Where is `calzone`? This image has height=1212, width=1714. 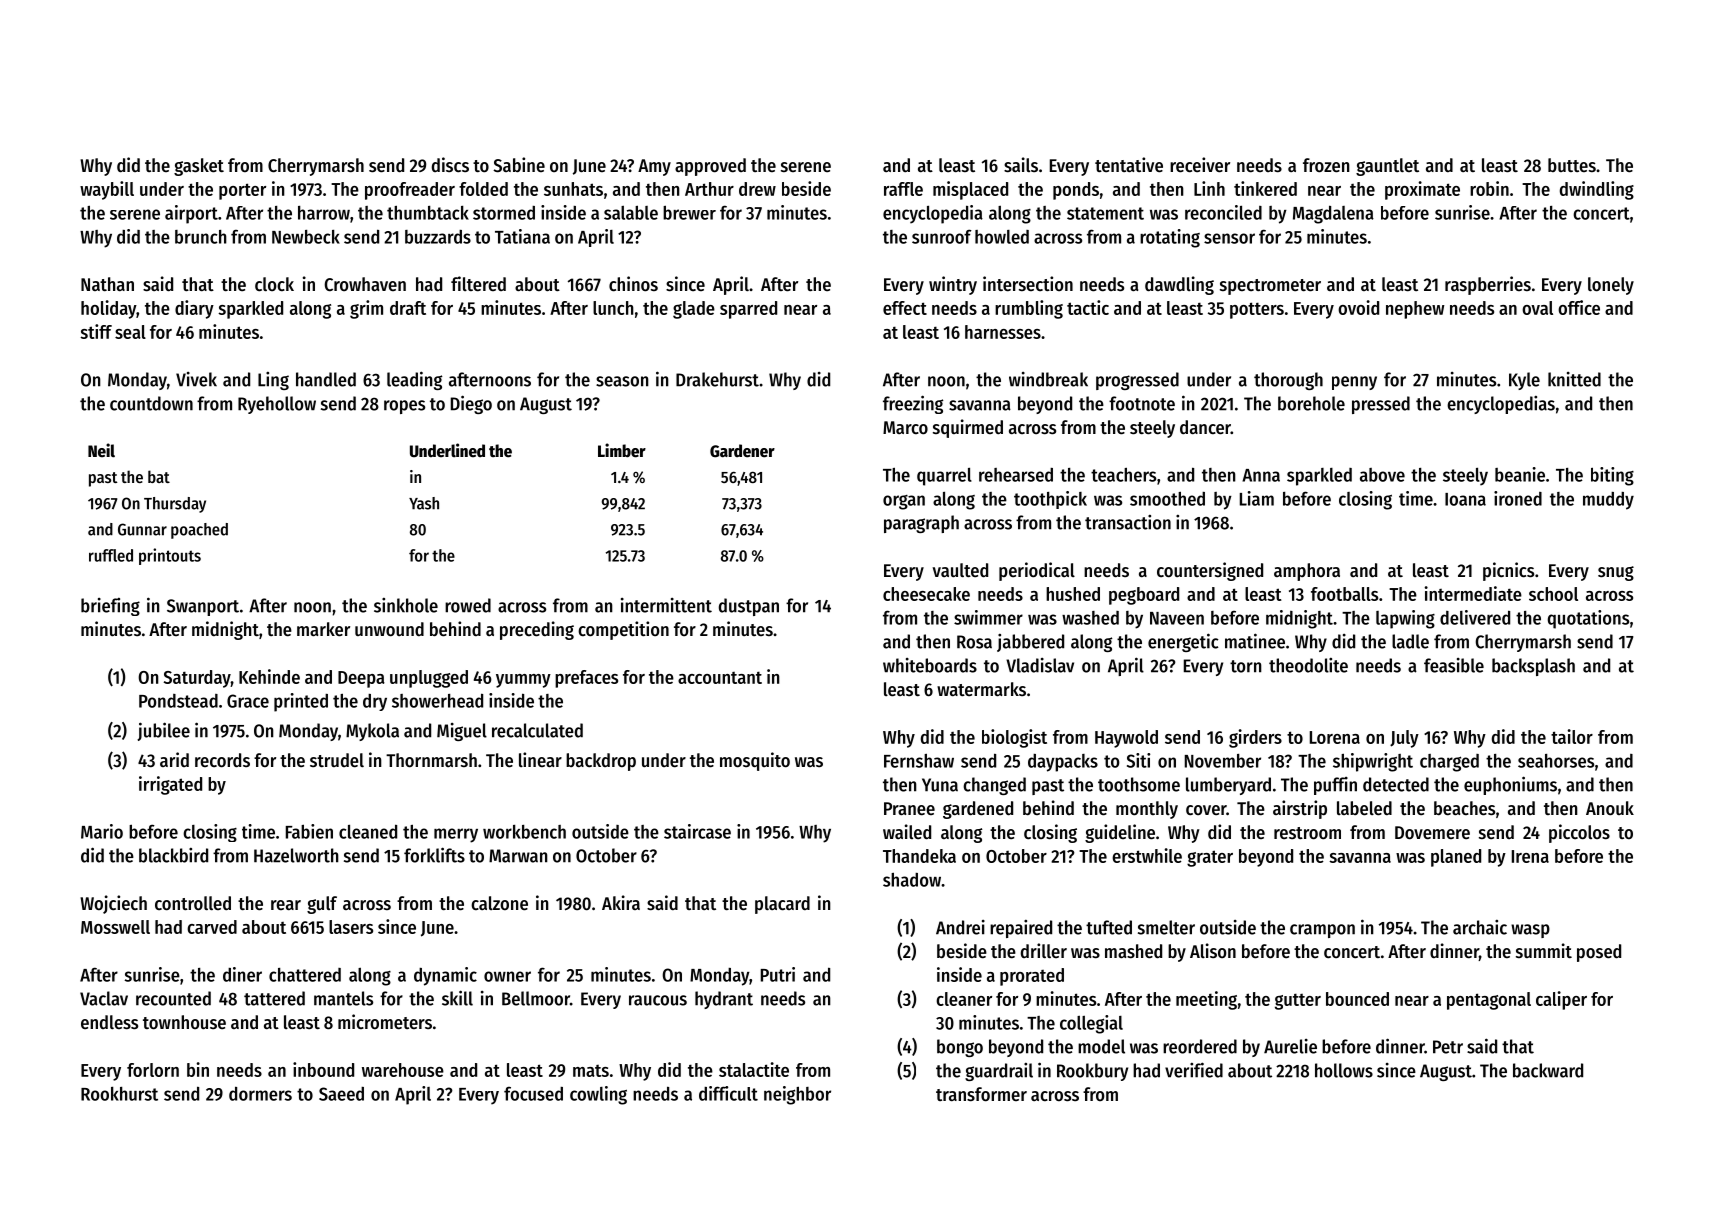 calzone is located at coordinates (499, 903).
